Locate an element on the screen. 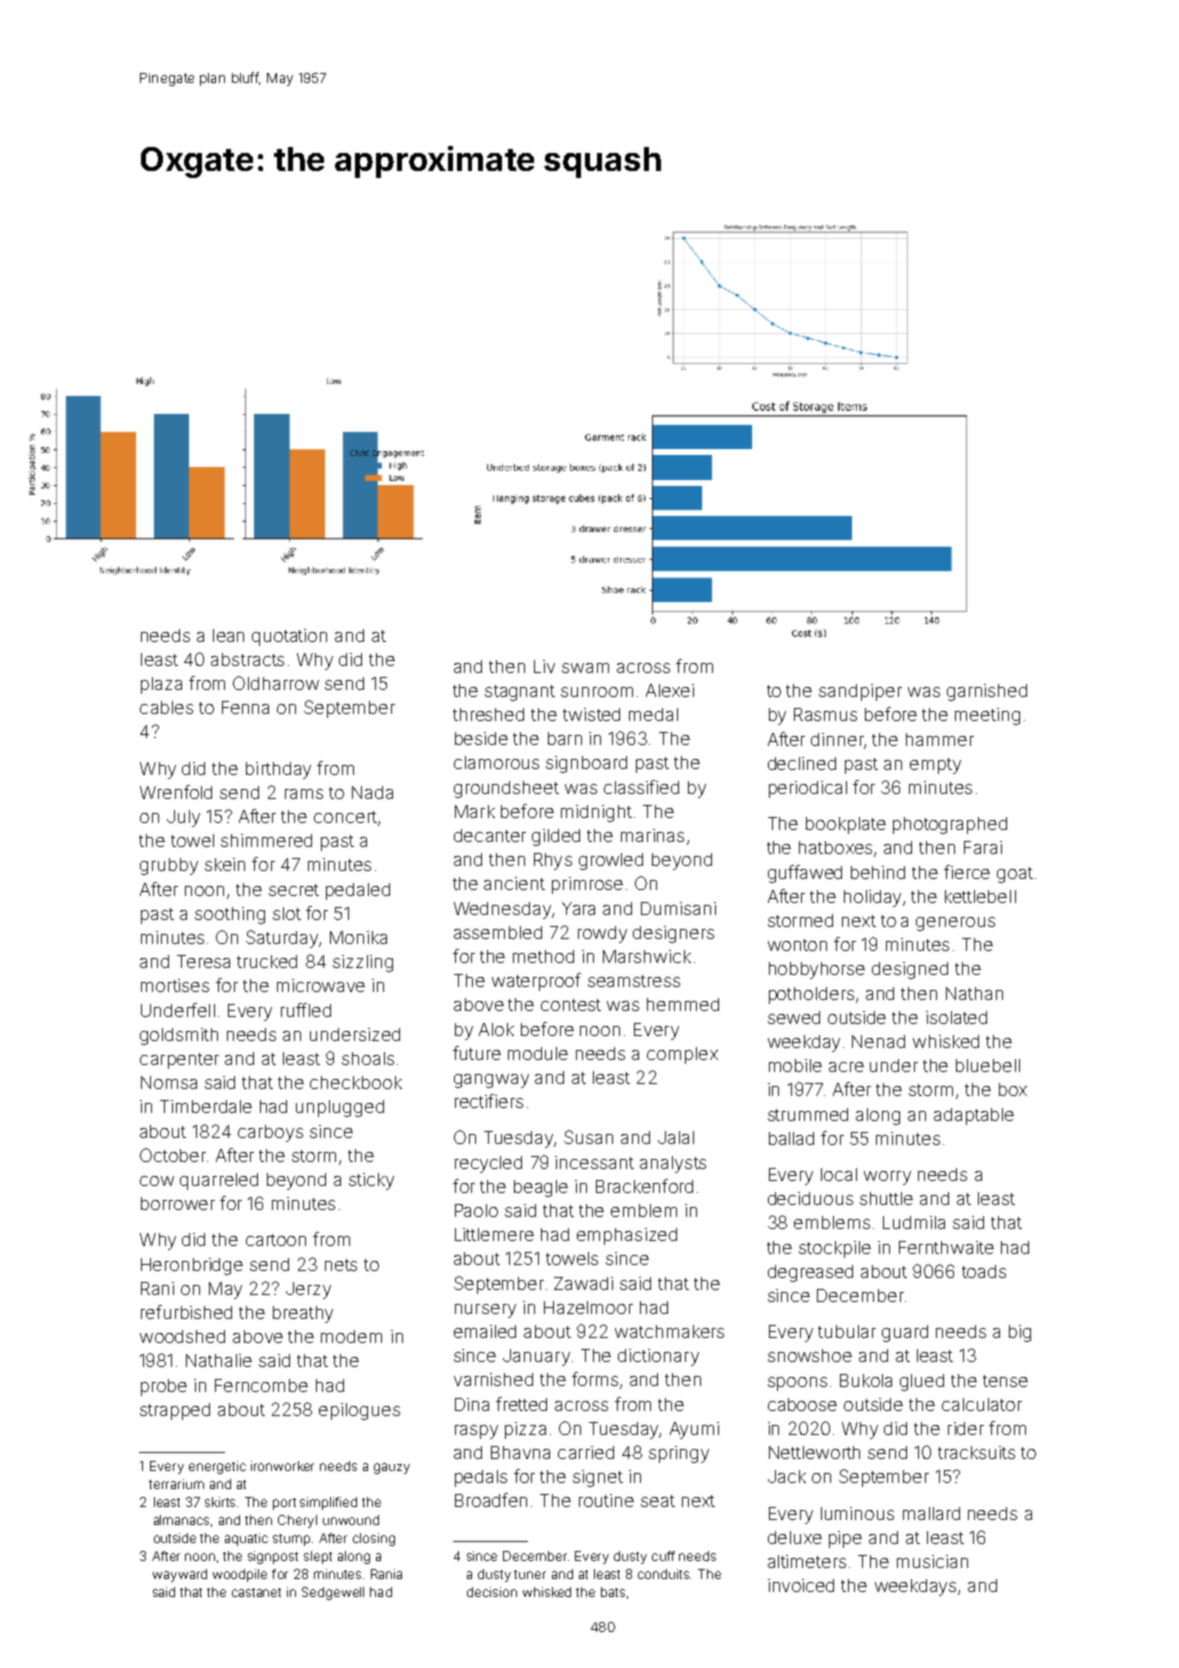  Alexei is located at coordinates (670, 690).
